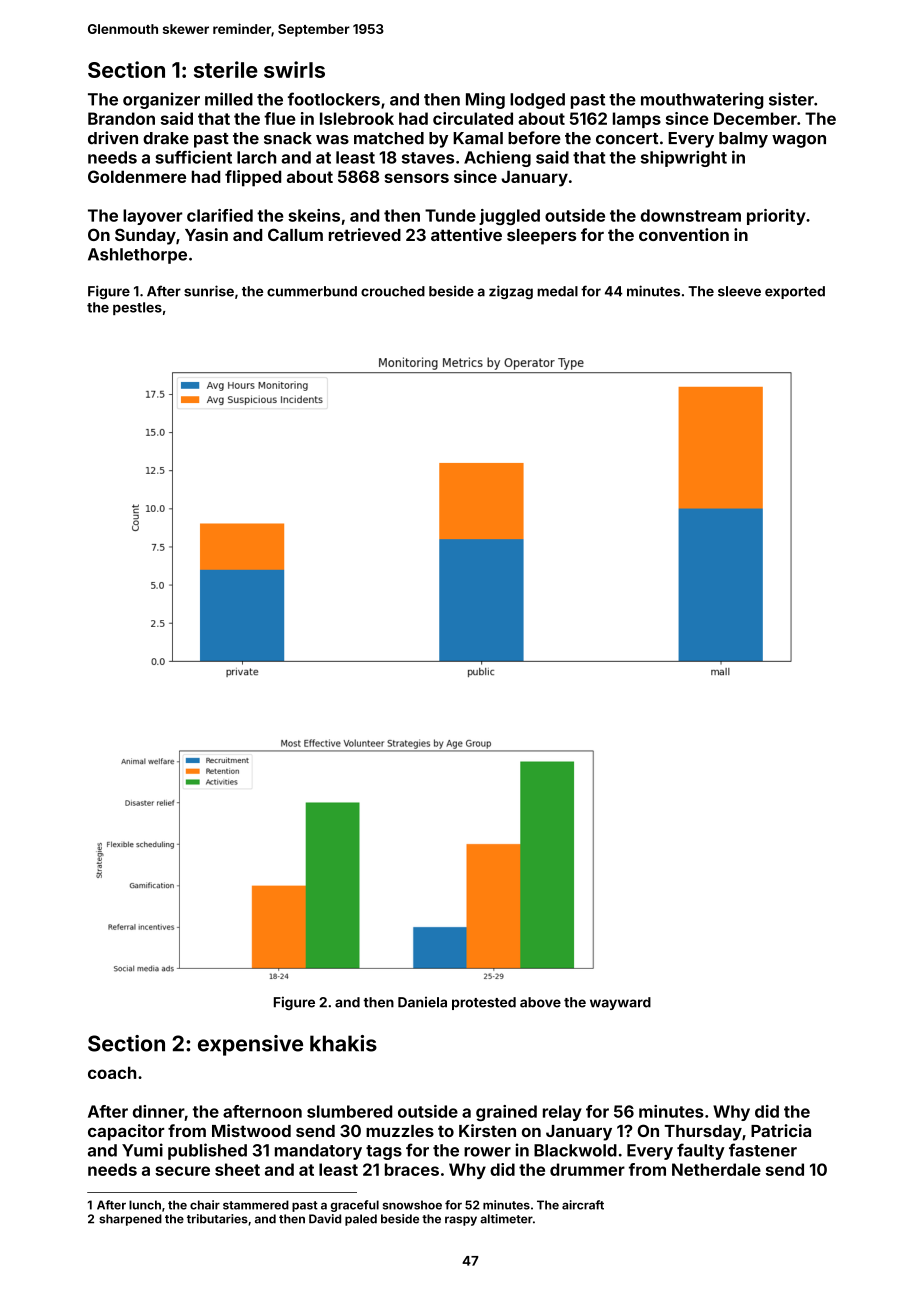 The height and width of the screenshot is (1308, 924). Describe the element at coordinates (226, 69) in the screenshot. I see `sterile` at that location.
